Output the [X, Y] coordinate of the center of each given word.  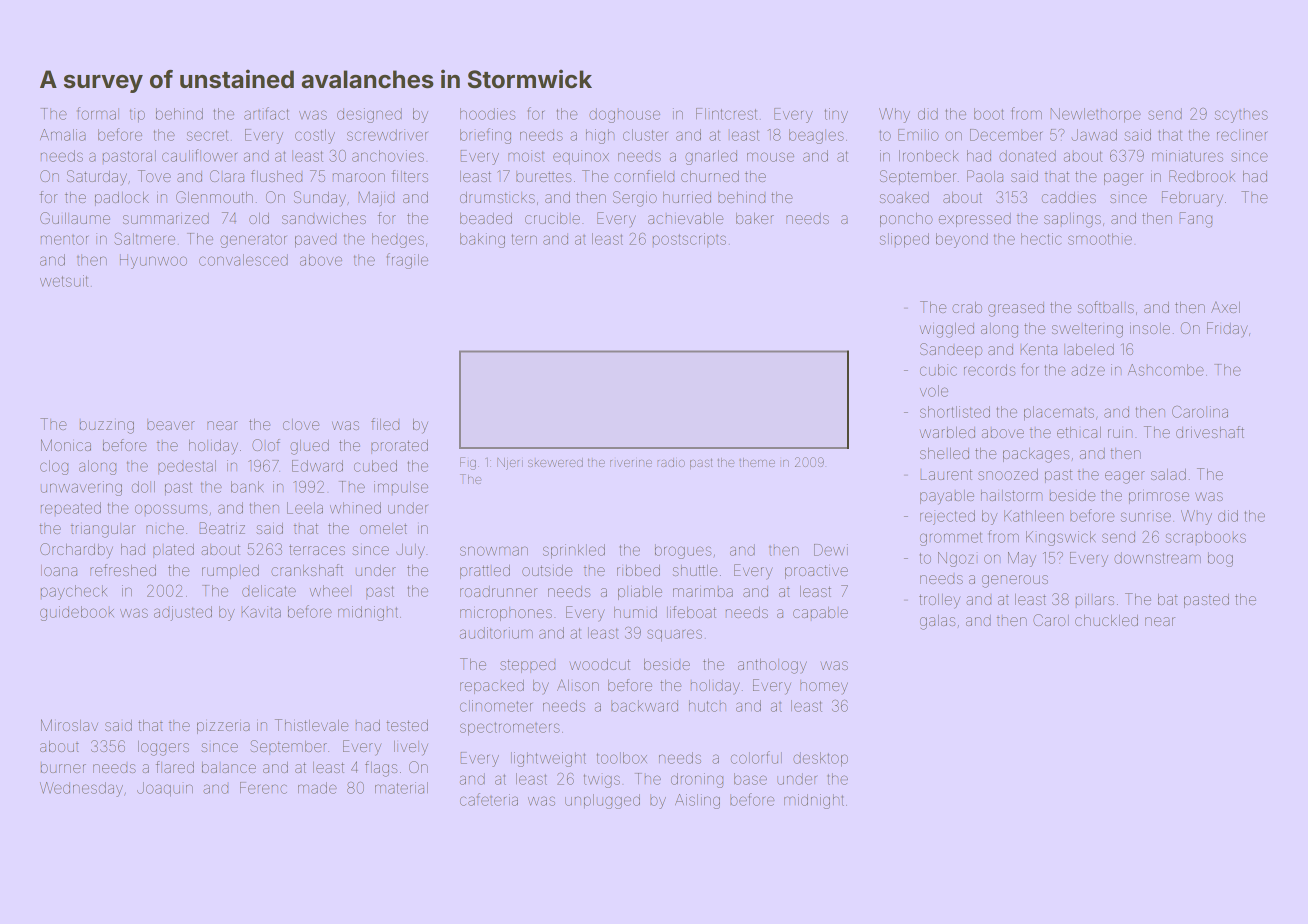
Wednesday [81, 789]
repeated [71, 508]
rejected [947, 517]
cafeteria [489, 799]
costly [315, 136]
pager [1124, 179]
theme [757, 462]
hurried [687, 197]
